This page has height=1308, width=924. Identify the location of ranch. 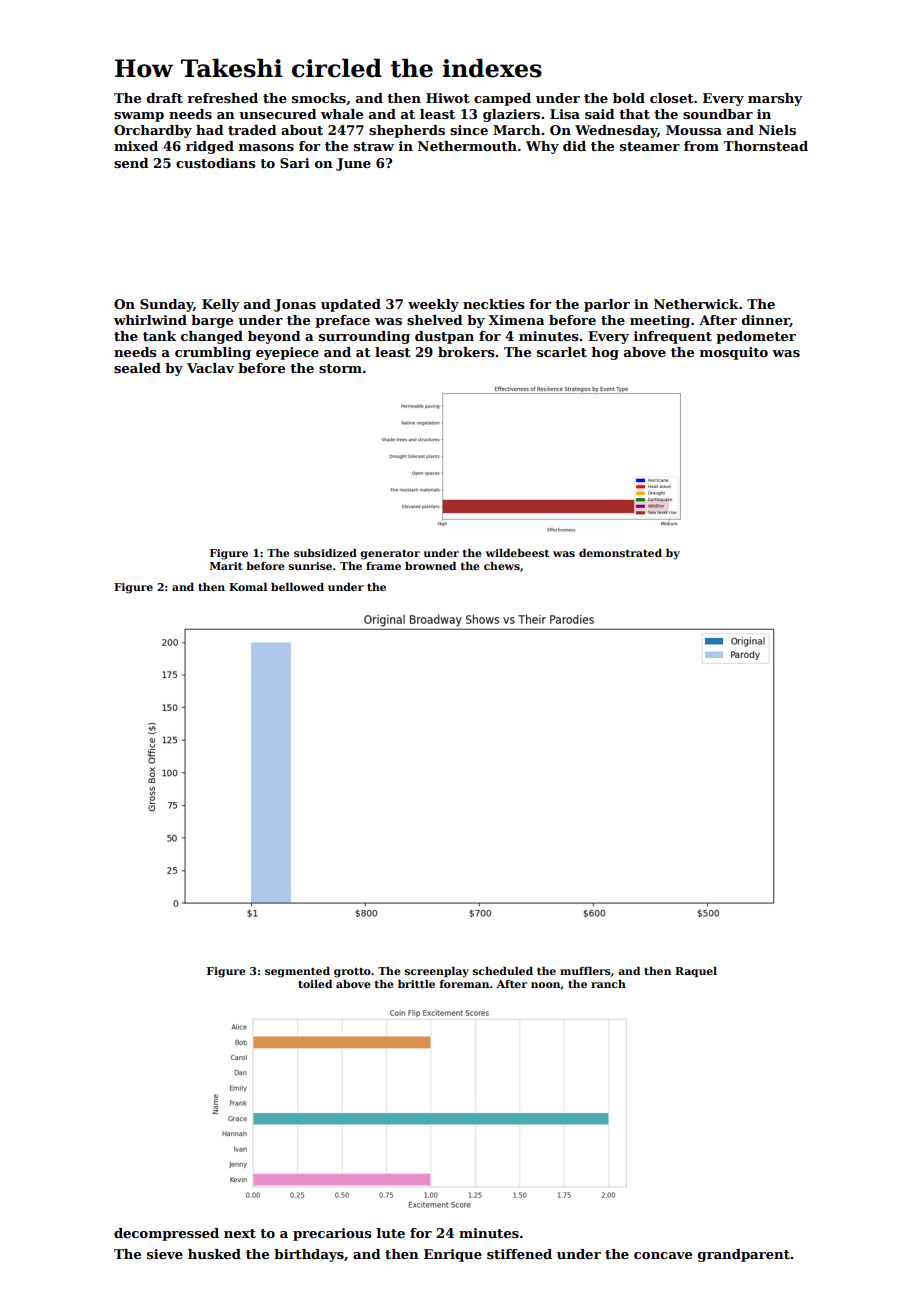
(608, 984).
